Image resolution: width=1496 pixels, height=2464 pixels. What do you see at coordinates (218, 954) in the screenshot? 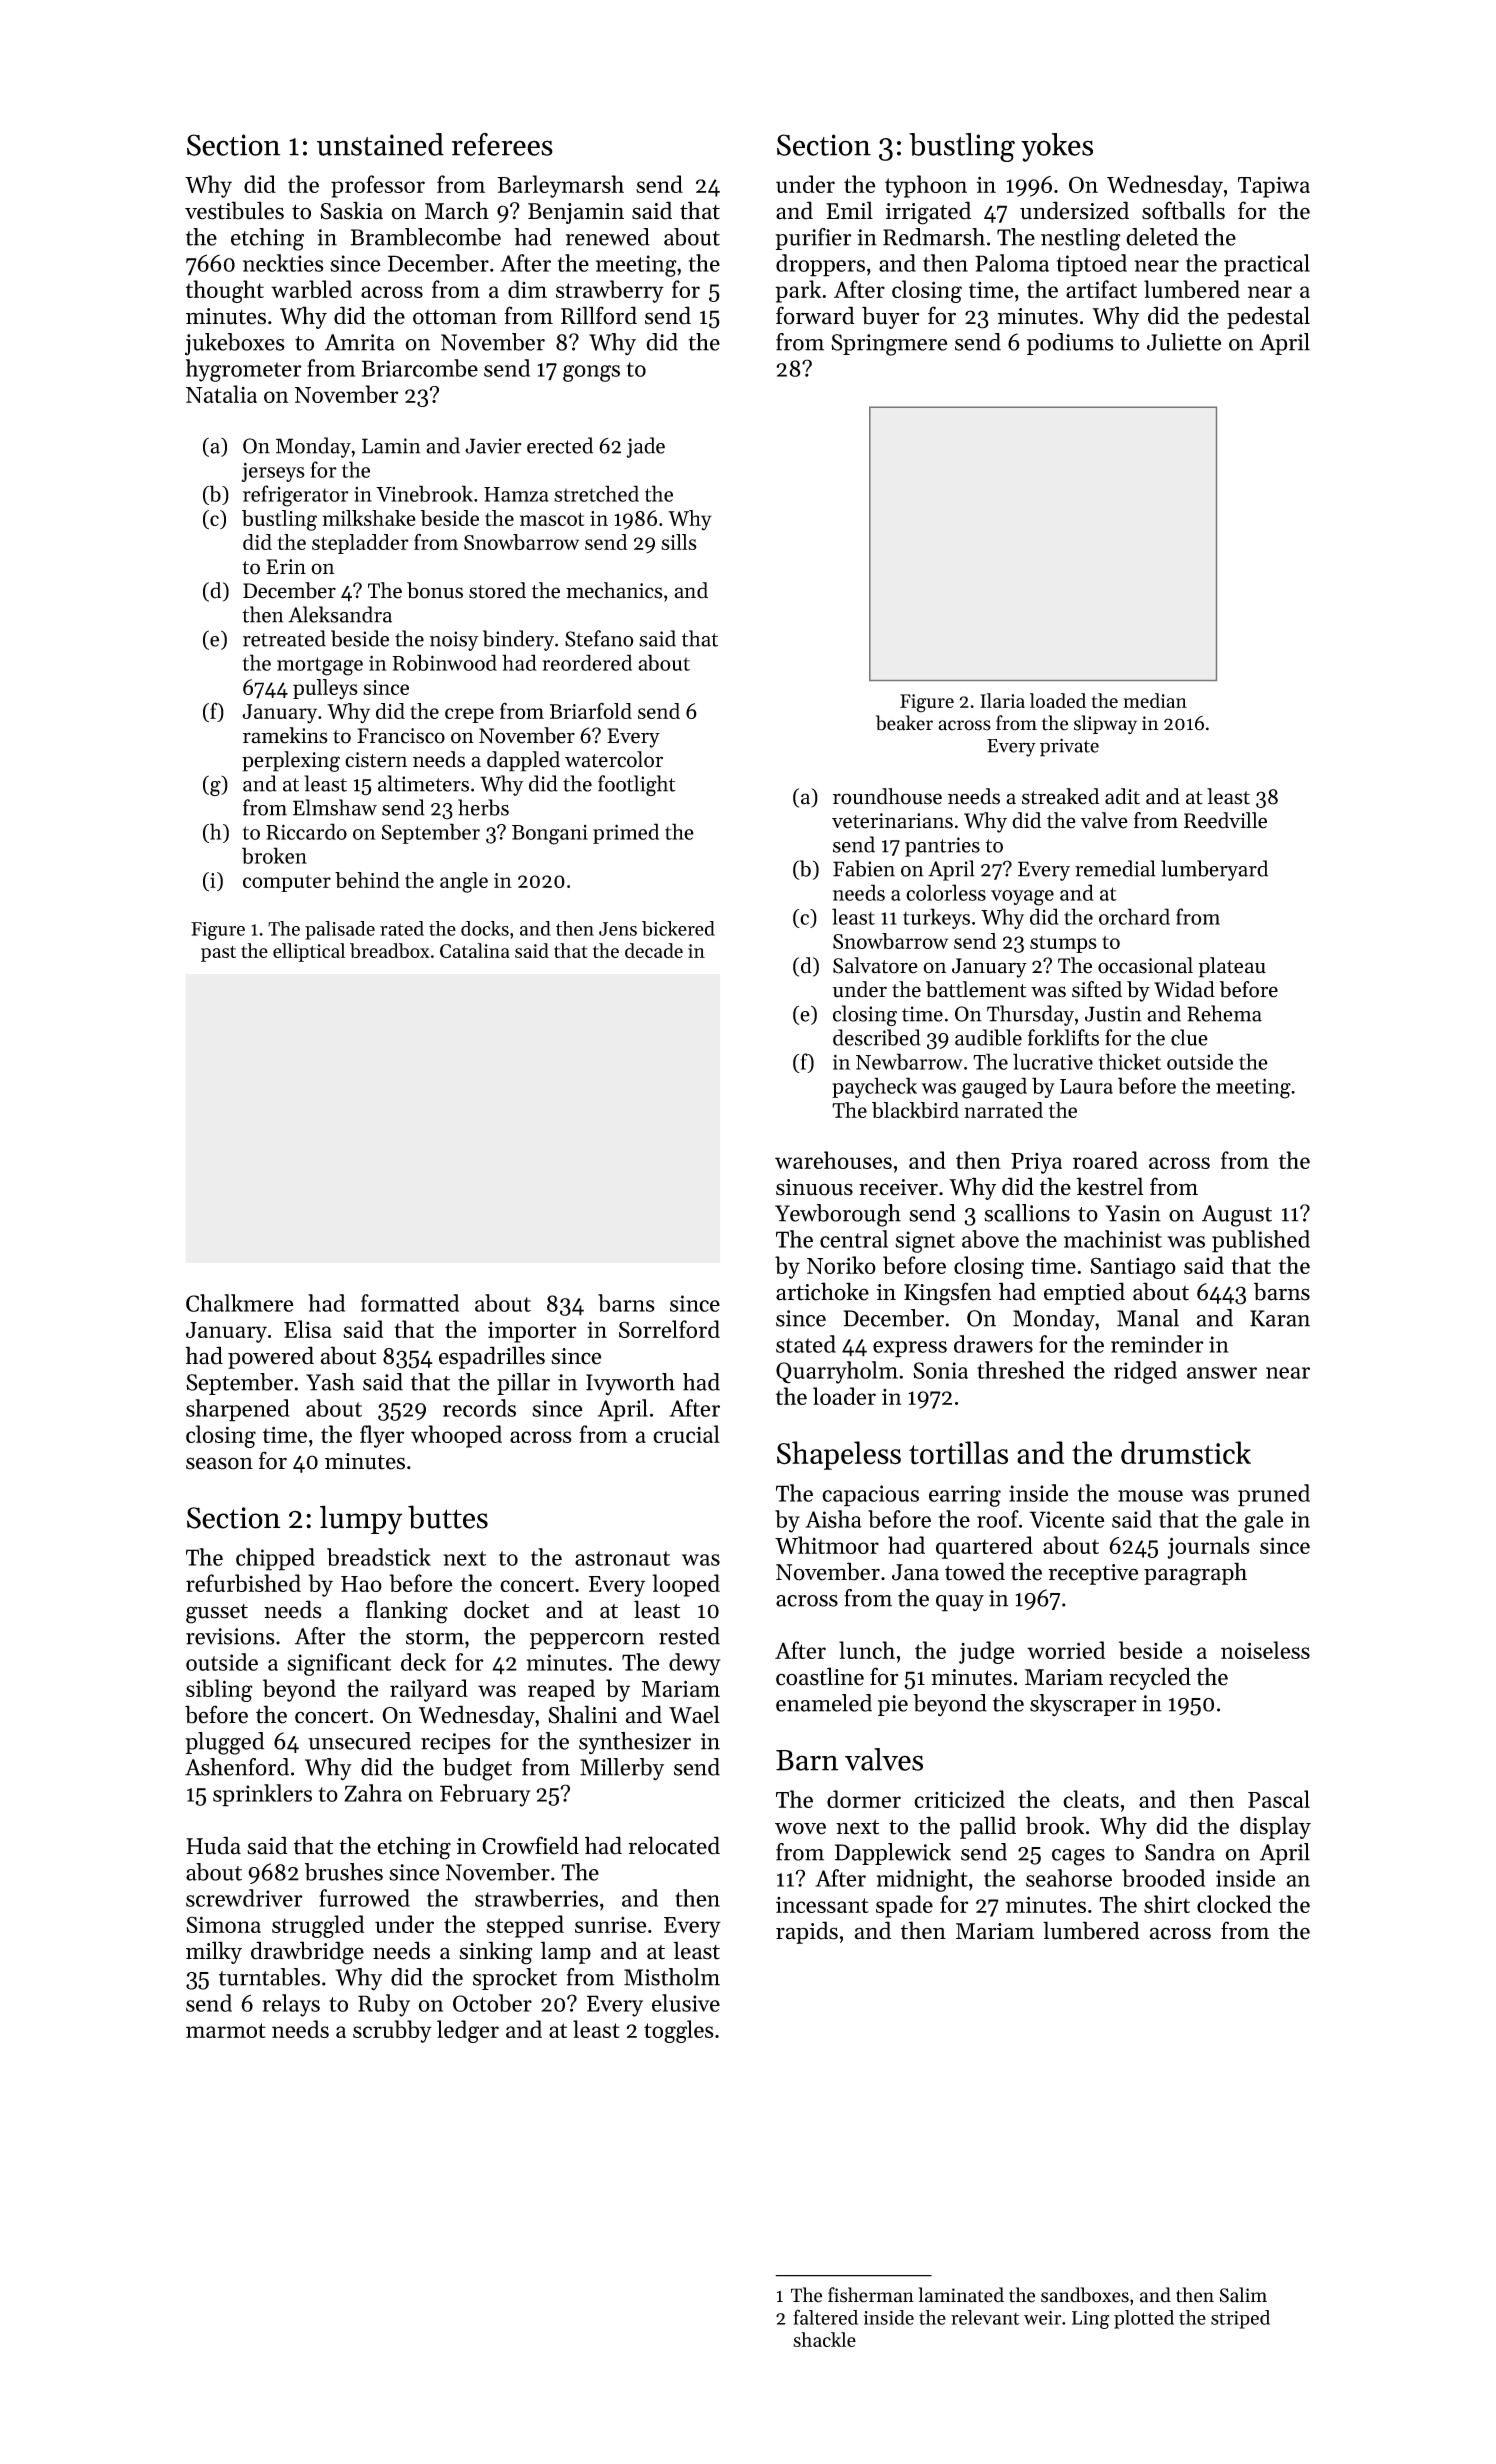
I see `past` at bounding box center [218, 954].
